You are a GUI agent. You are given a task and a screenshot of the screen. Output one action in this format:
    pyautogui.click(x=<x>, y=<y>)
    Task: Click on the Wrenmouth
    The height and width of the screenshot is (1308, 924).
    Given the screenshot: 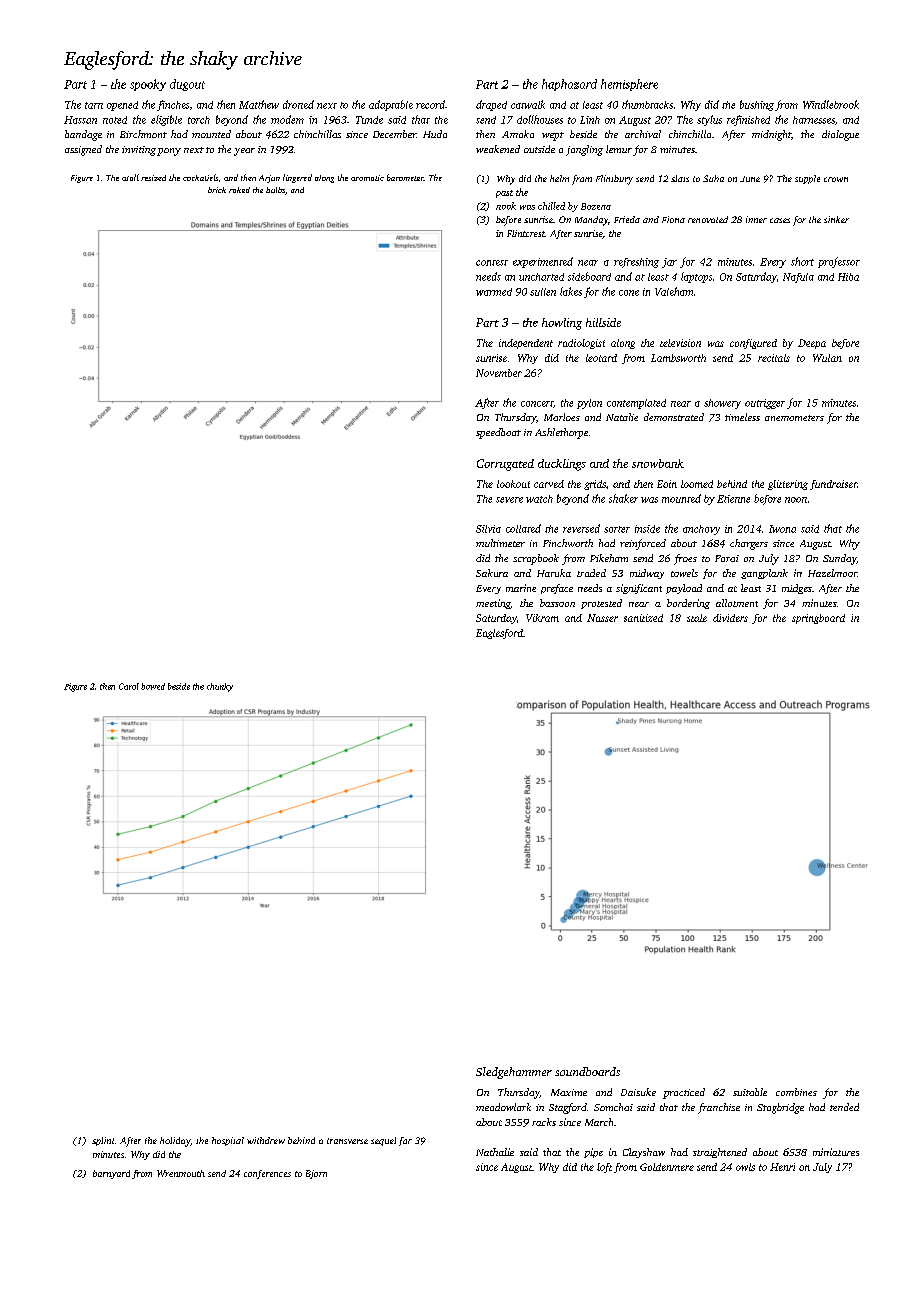 What is the action you would take?
    pyautogui.click(x=181, y=1173)
